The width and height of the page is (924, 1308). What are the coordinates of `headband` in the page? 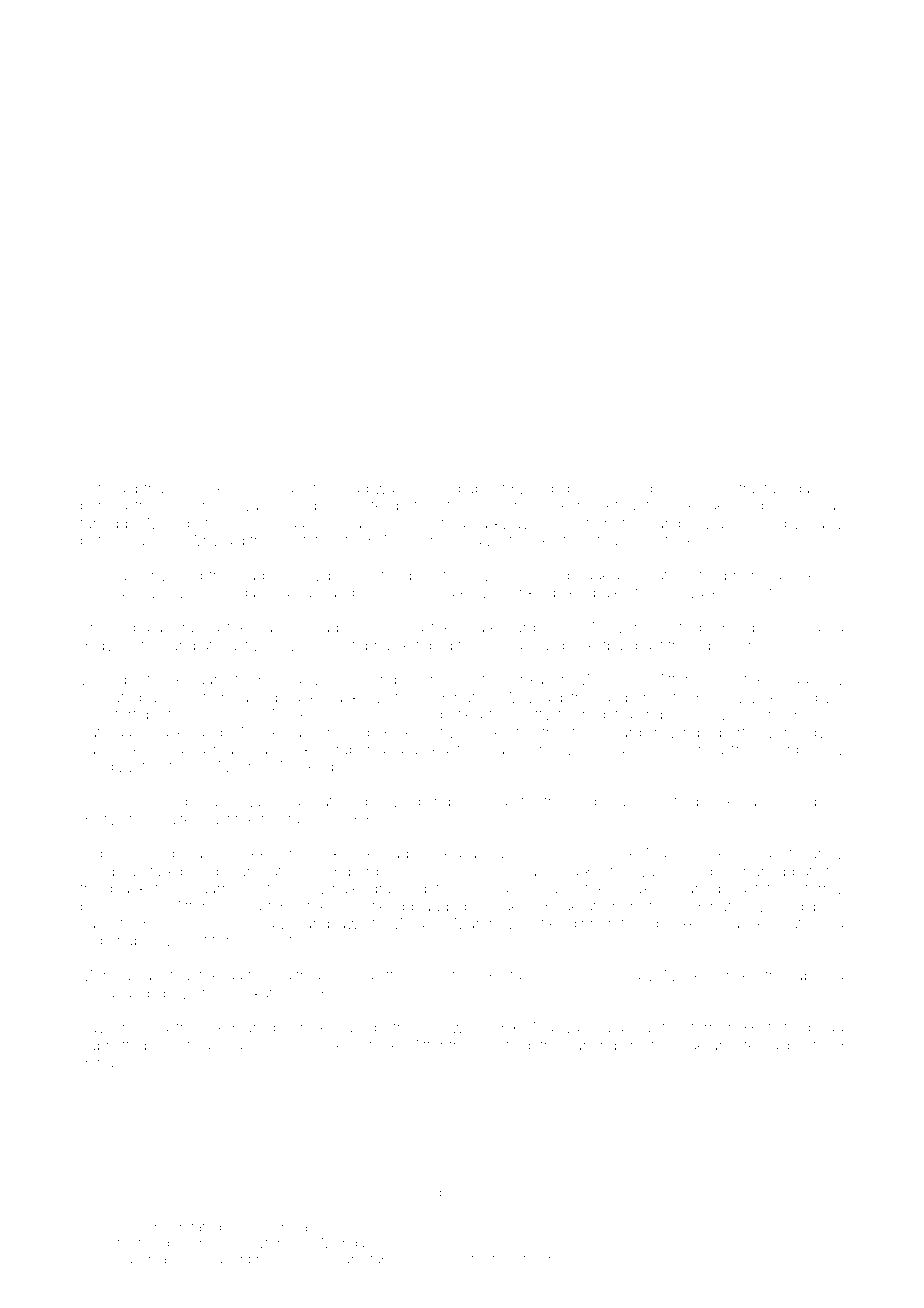 It's located at (115, 993).
